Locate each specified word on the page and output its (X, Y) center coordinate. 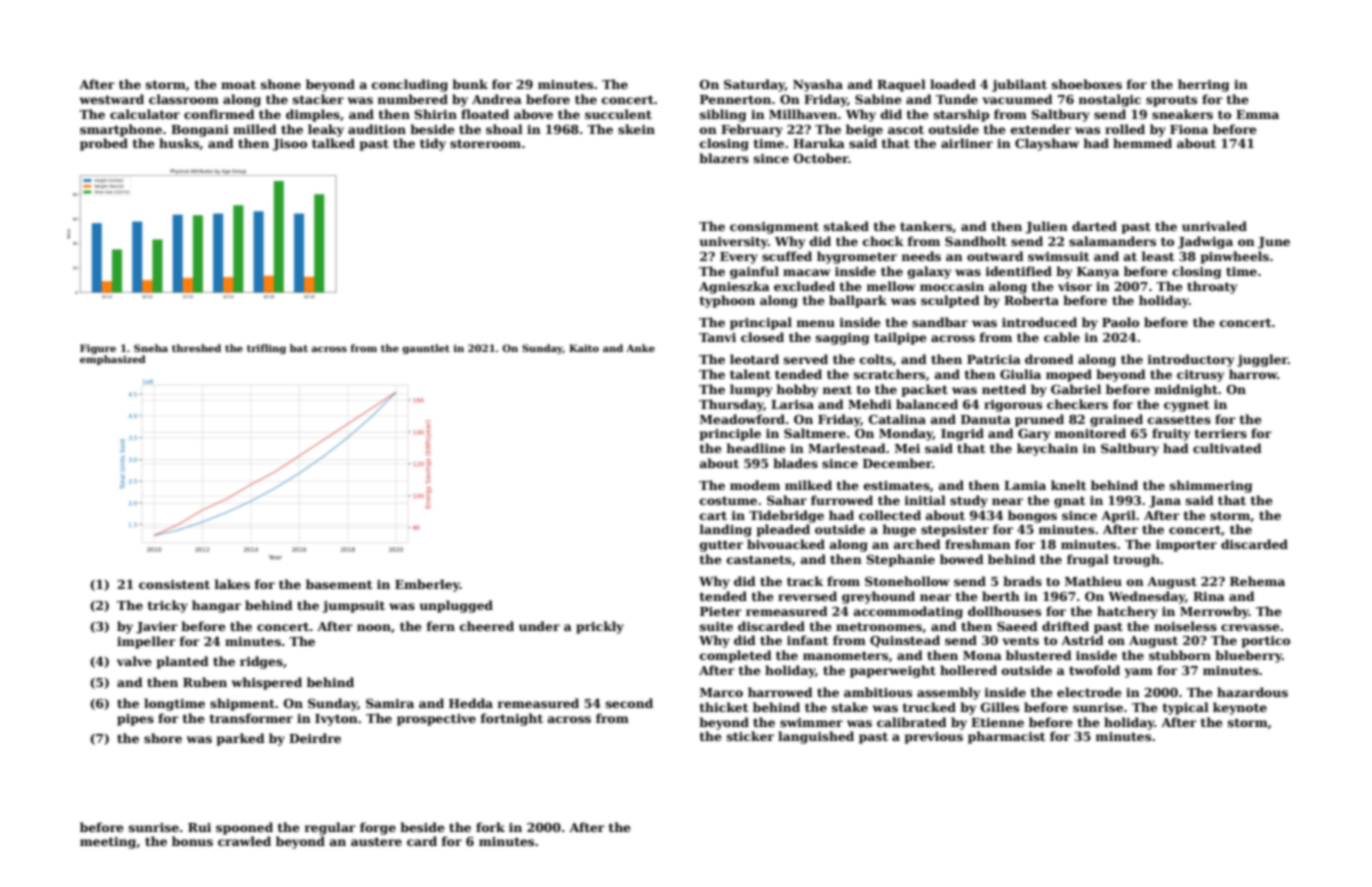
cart (713, 515)
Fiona (1189, 129)
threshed (196, 348)
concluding (410, 85)
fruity (1171, 434)
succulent (618, 114)
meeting (108, 843)
